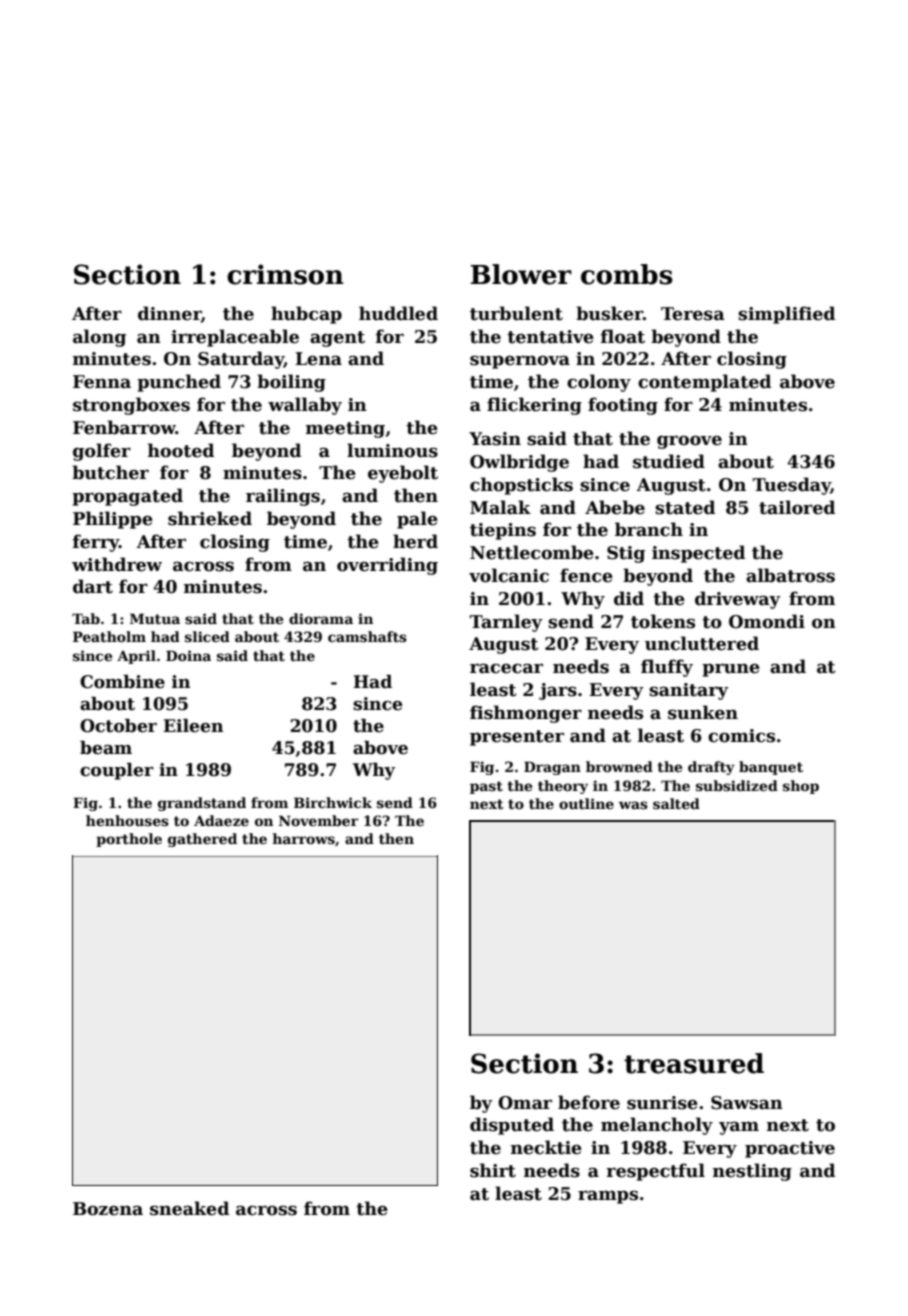 Image resolution: width=908 pixels, height=1316 pixels. What do you see at coordinates (694, 1063) in the page?
I see `treasured` at bounding box center [694, 1063].
